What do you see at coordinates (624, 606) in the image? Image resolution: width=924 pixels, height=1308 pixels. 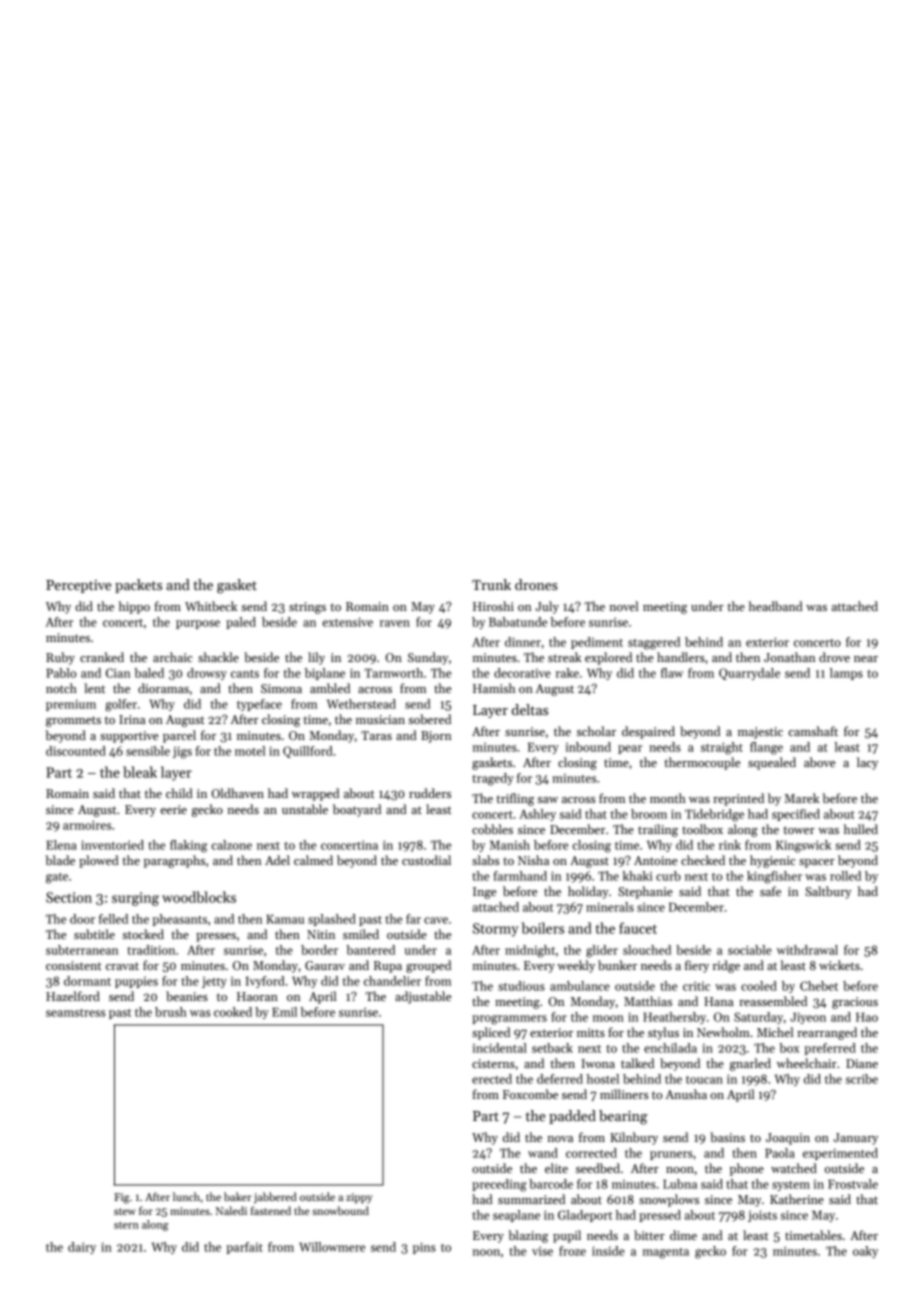 I see `novel` at bounding box center [624, 606].
